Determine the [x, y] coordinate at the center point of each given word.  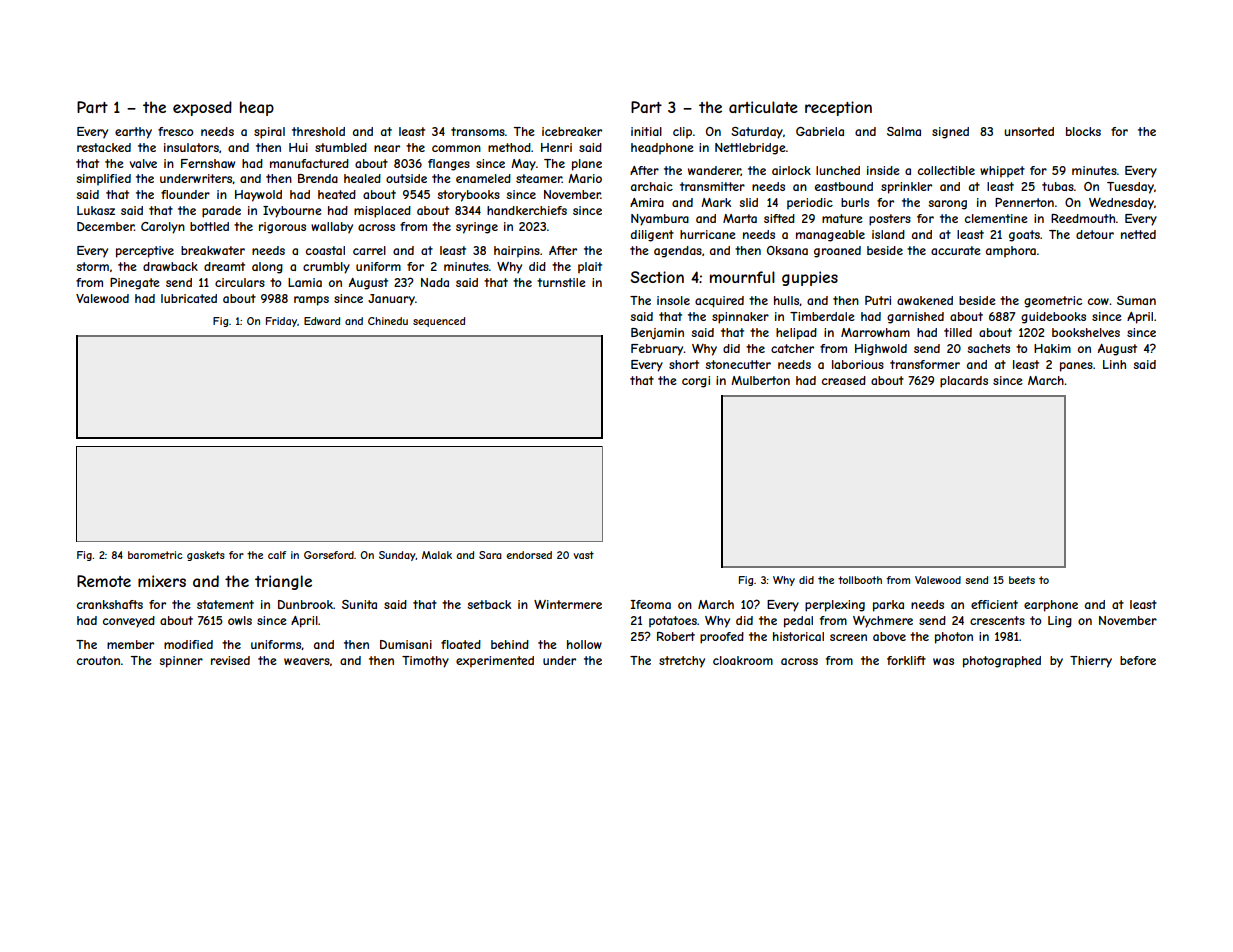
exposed [202, 108]
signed [950, 133]
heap [257, 108]
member [130, 644]
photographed [1002, 662]
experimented [495, 662]
